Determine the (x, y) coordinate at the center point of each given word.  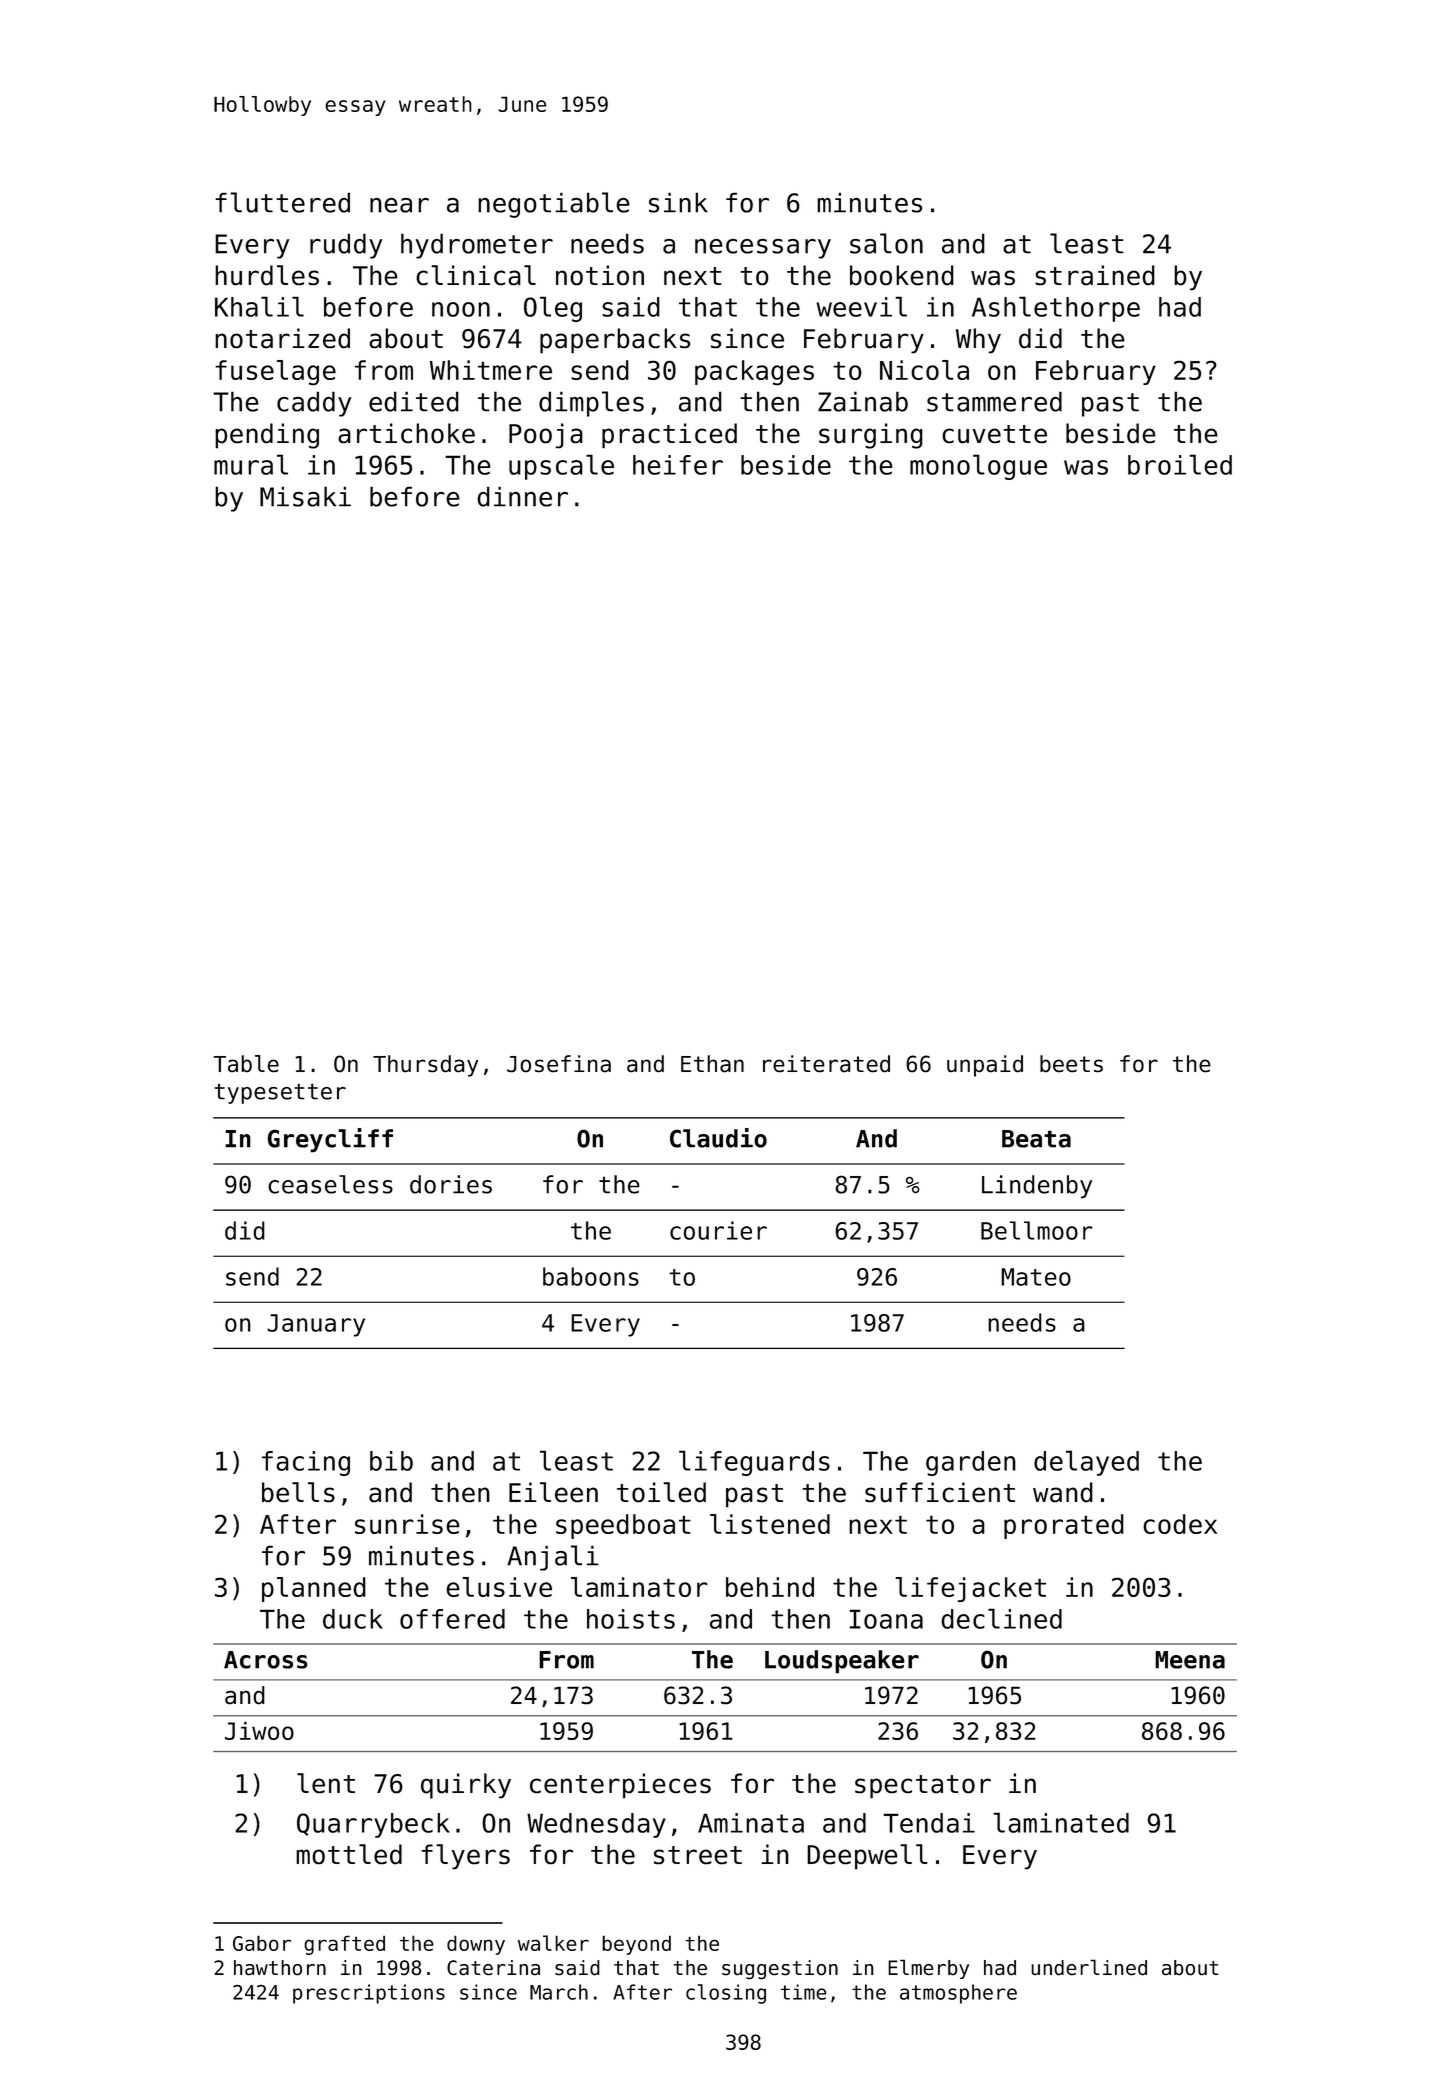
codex (1180, 1524)
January (316, 1325)
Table (246, 1063)
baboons (591, 1276)
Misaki (305, 496)
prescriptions (369, 1994)
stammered (994, 401)
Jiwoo (259, 1730)
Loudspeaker (842, 1662)
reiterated (826, 1063)
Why (978, 340)
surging (871, 436)
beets (1071, 1063)
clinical (476, 275)
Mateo (1036, 1277)
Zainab (863, 401)
